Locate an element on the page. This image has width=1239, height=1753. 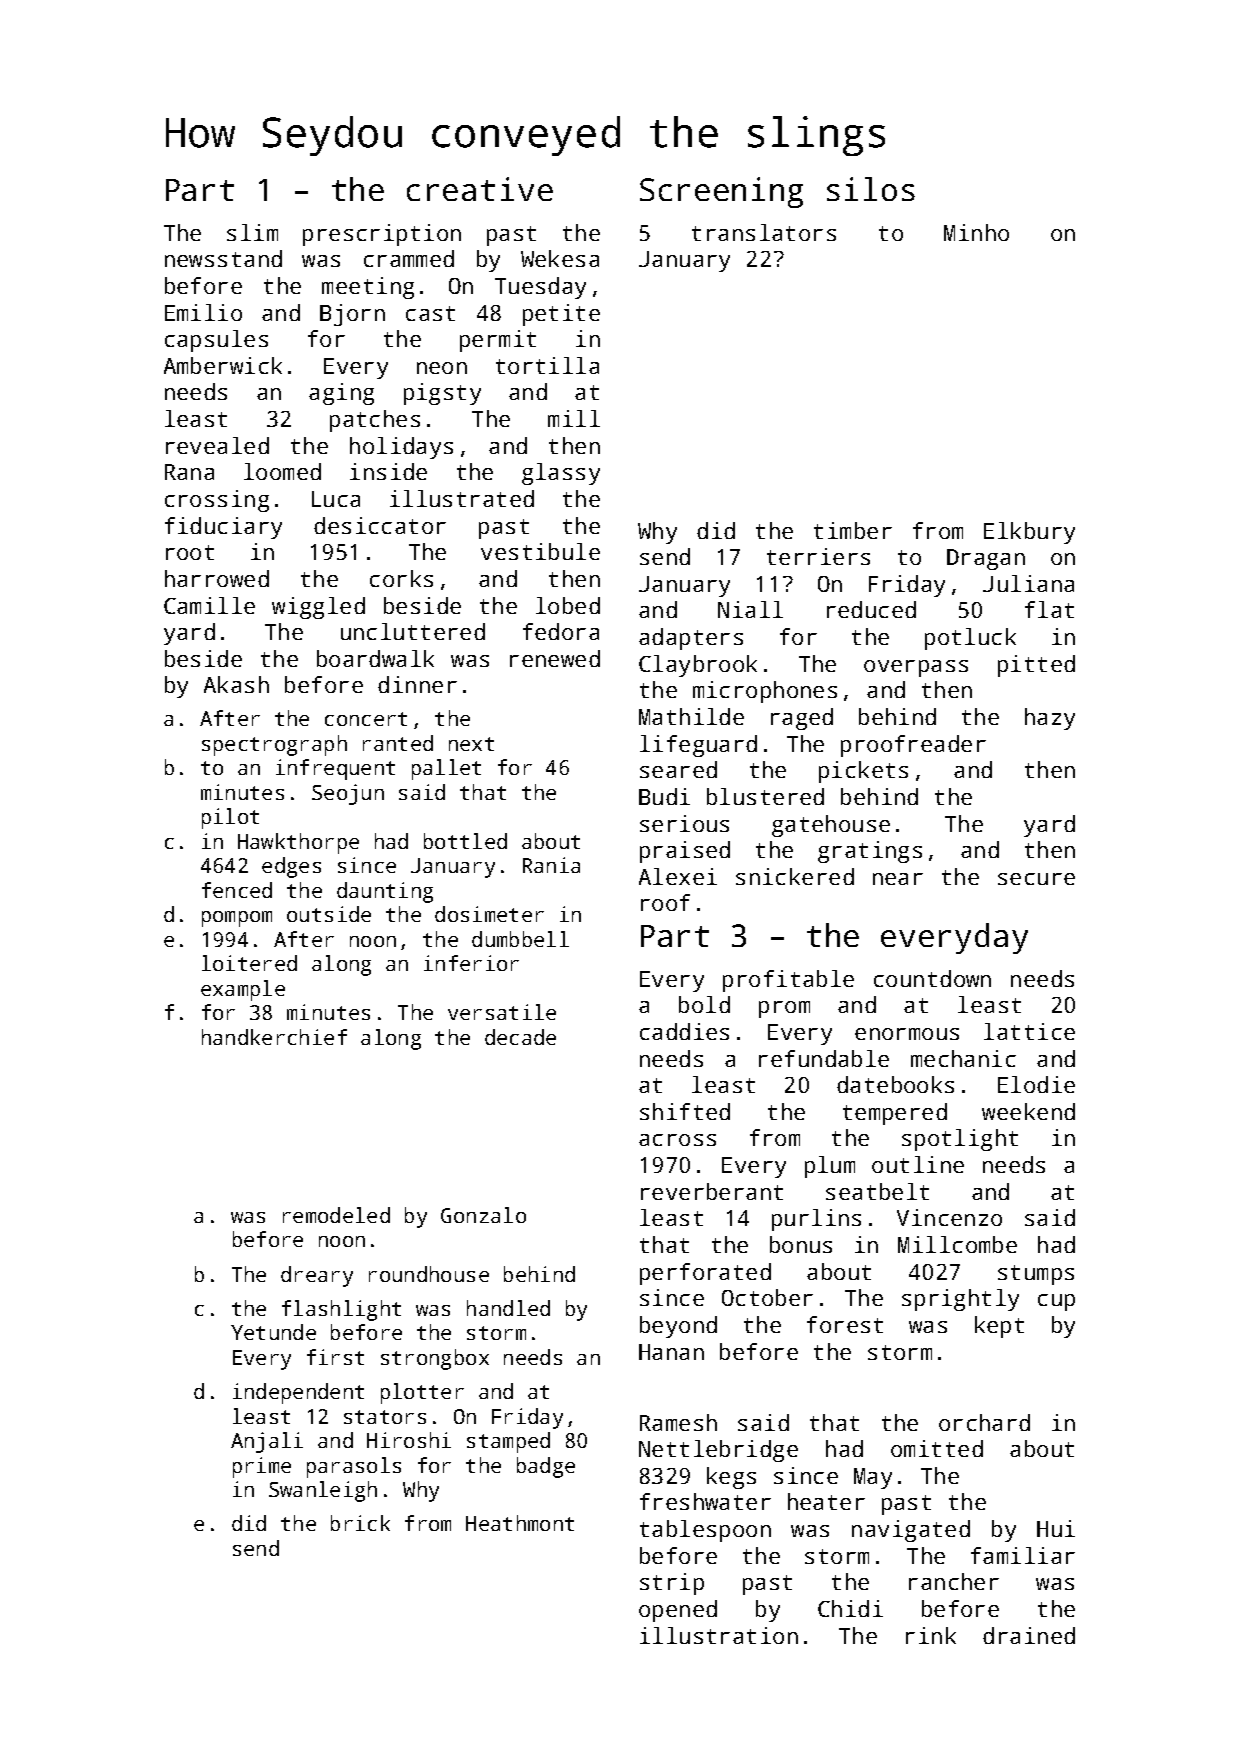
Alexei is located at coordinates (678, 876).
